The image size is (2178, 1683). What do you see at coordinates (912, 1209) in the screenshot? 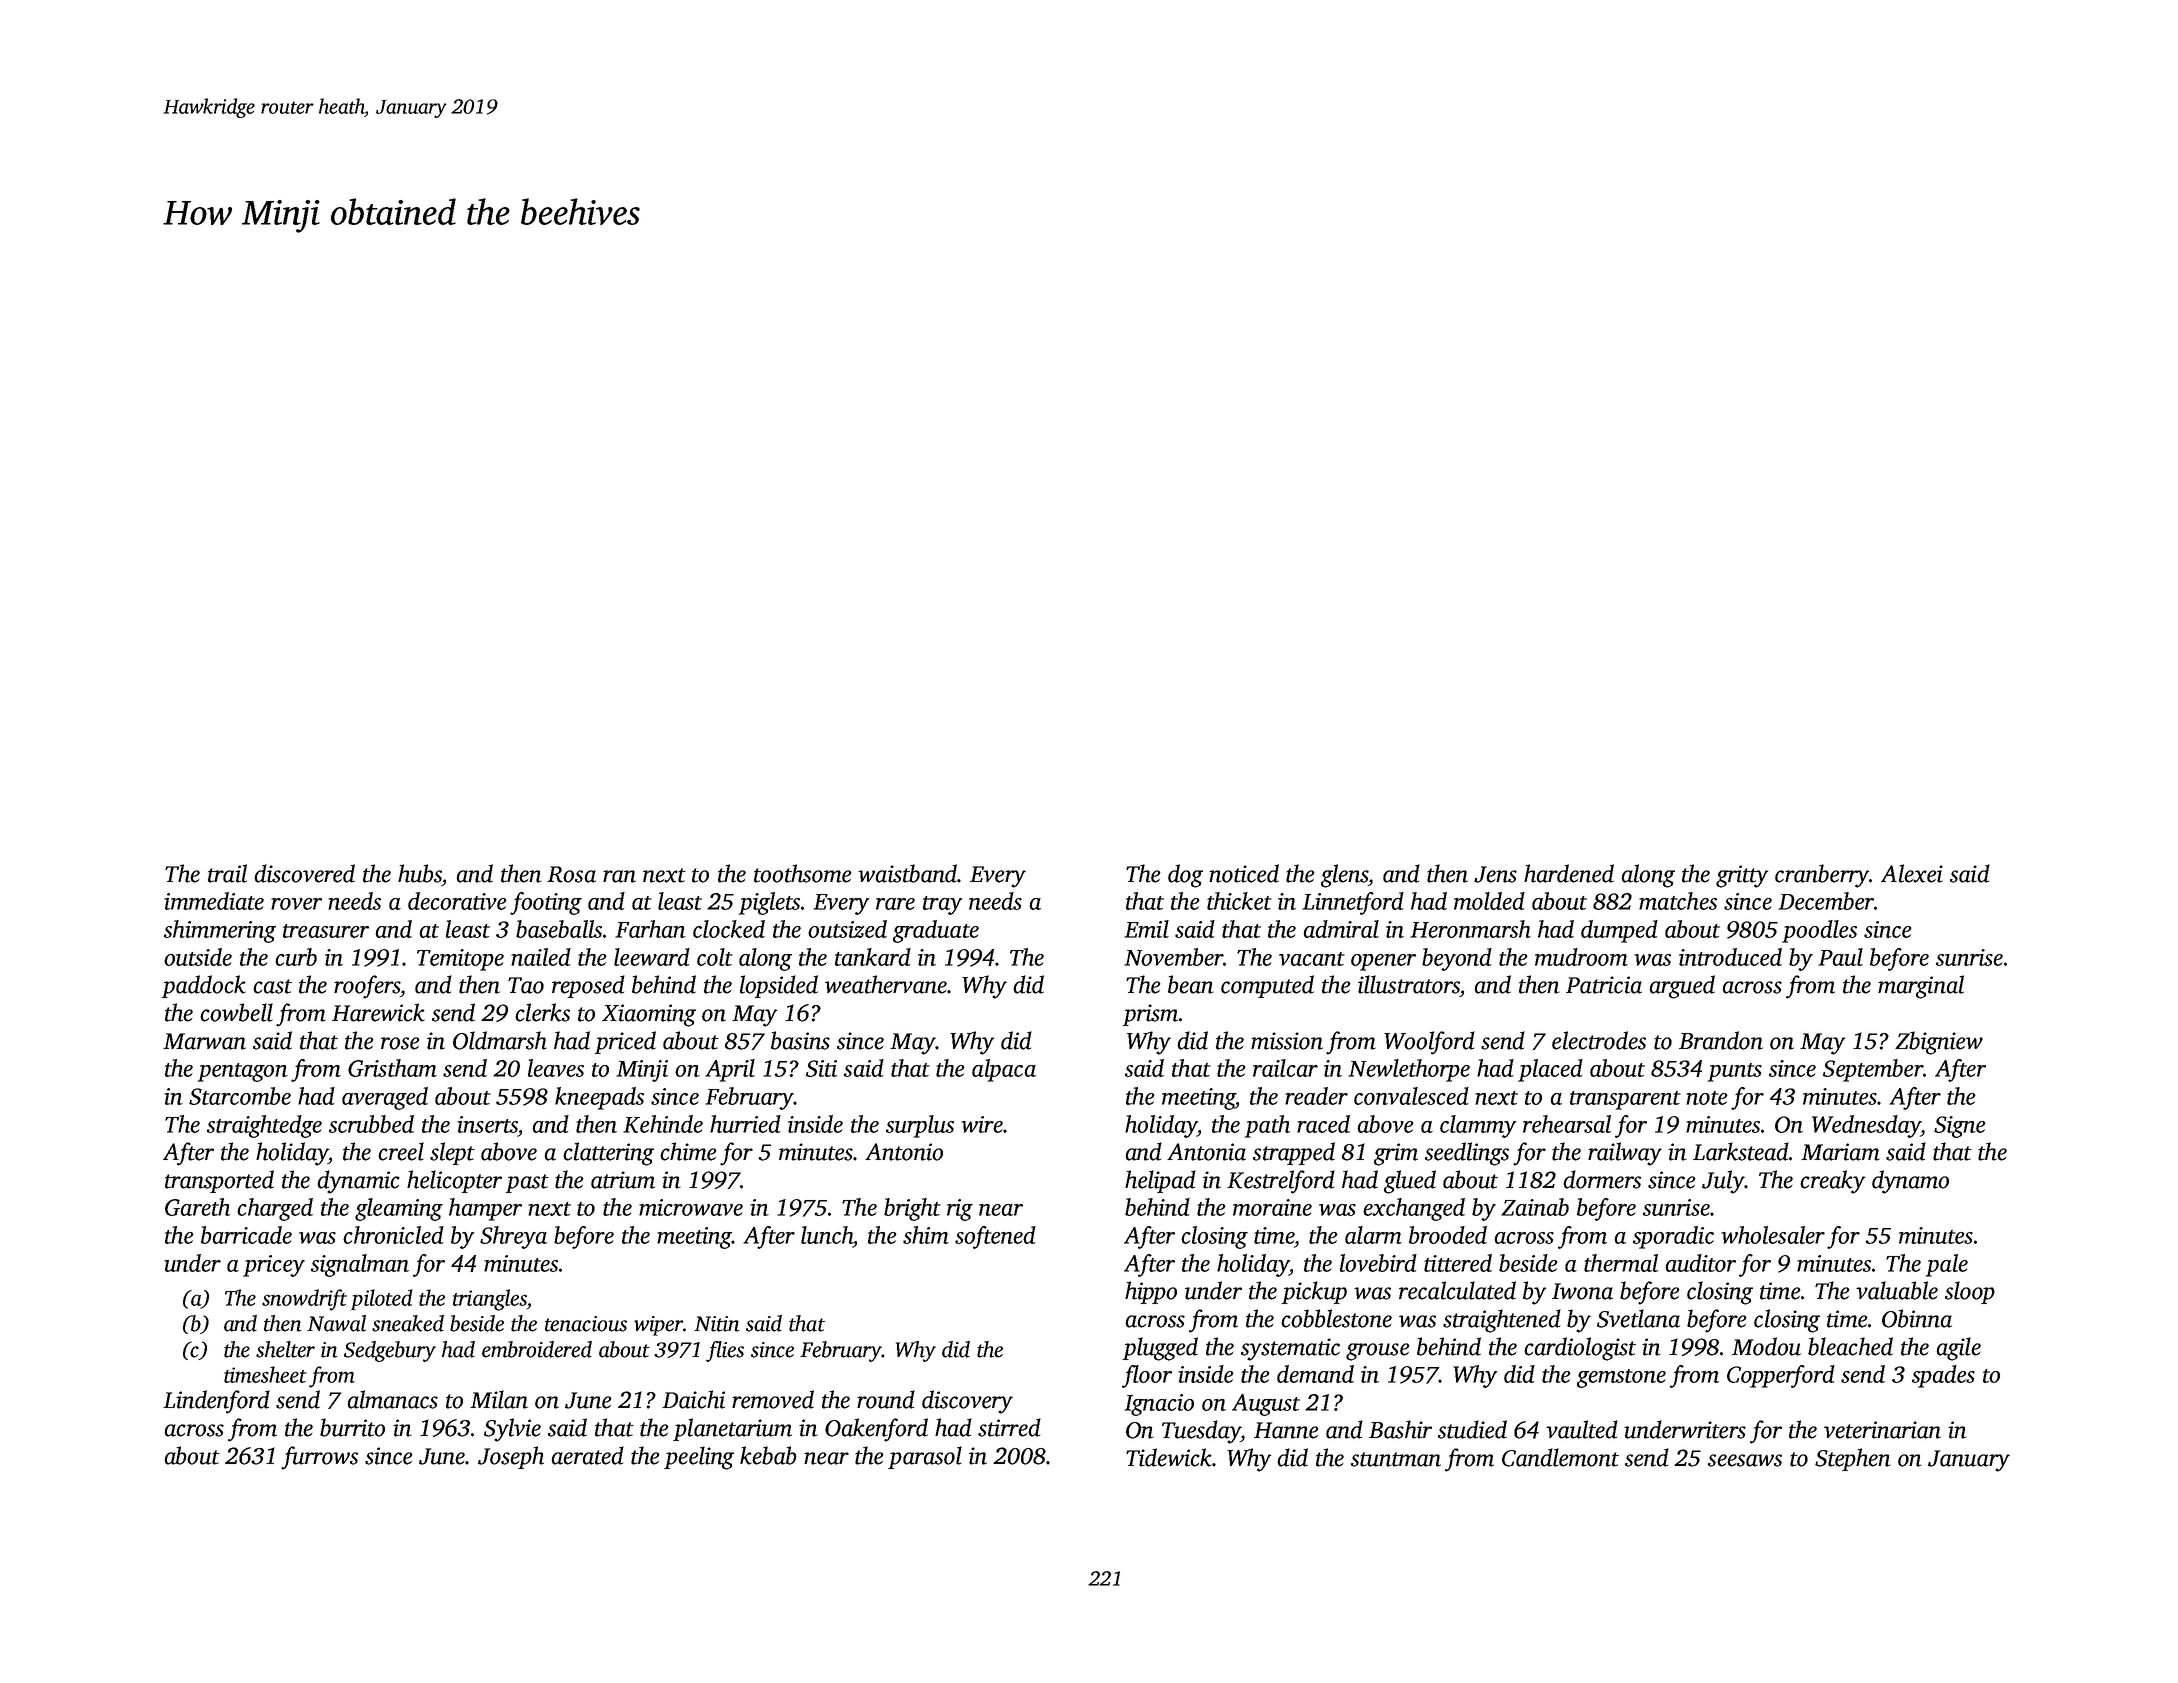
I see `bright` at bounding box center [912, 1209].
